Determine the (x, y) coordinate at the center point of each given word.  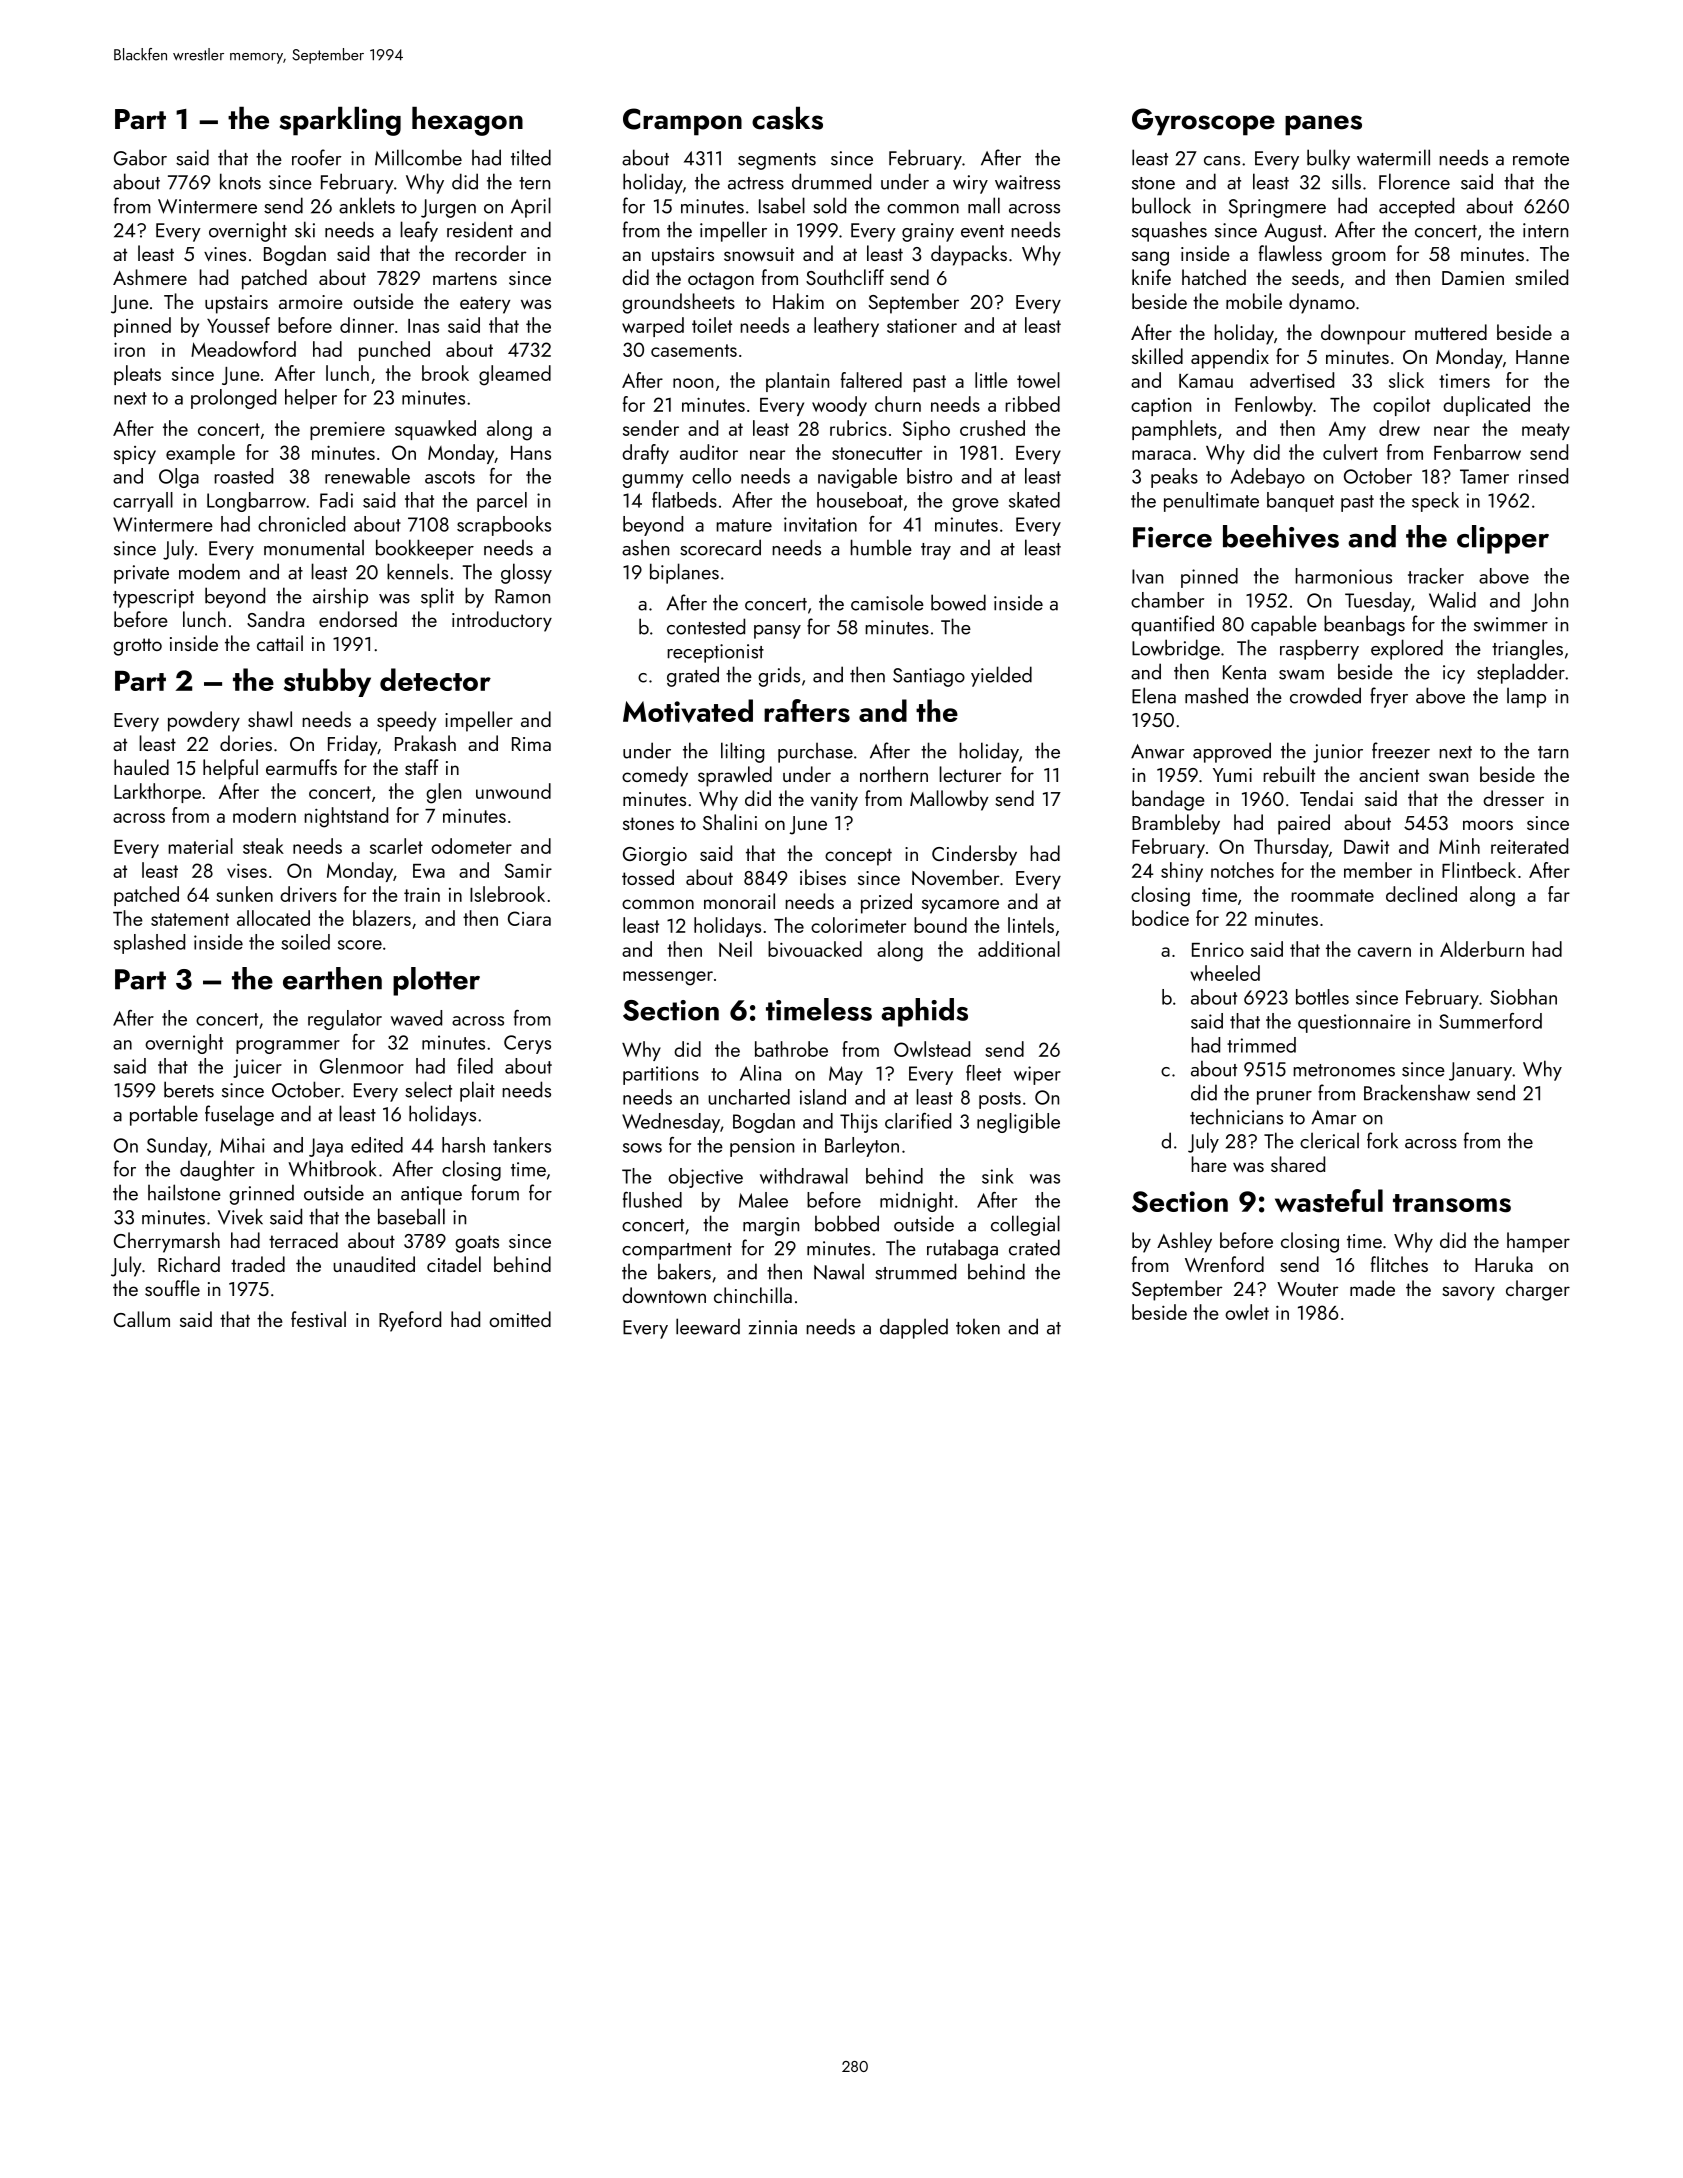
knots (240, 181)
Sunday (177, 1147)
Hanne (1542, 357)
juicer (257, 1068)
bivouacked (815, 949)
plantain (797, 382)
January (1480, 1071)
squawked (435, 430)
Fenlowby (1274, 406)
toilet (712, 325)
